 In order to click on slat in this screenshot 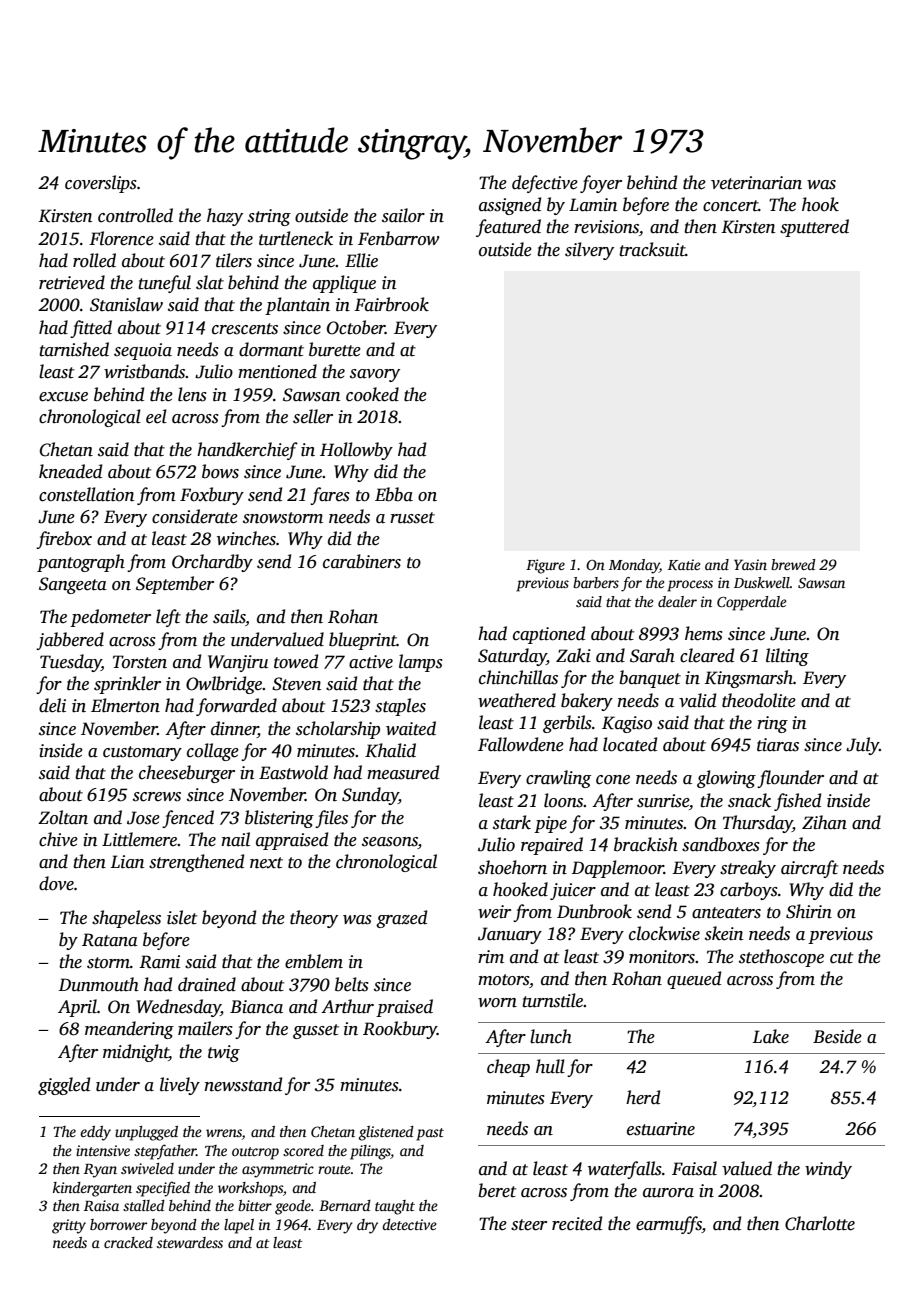, I will do `click(210, 282)`.
